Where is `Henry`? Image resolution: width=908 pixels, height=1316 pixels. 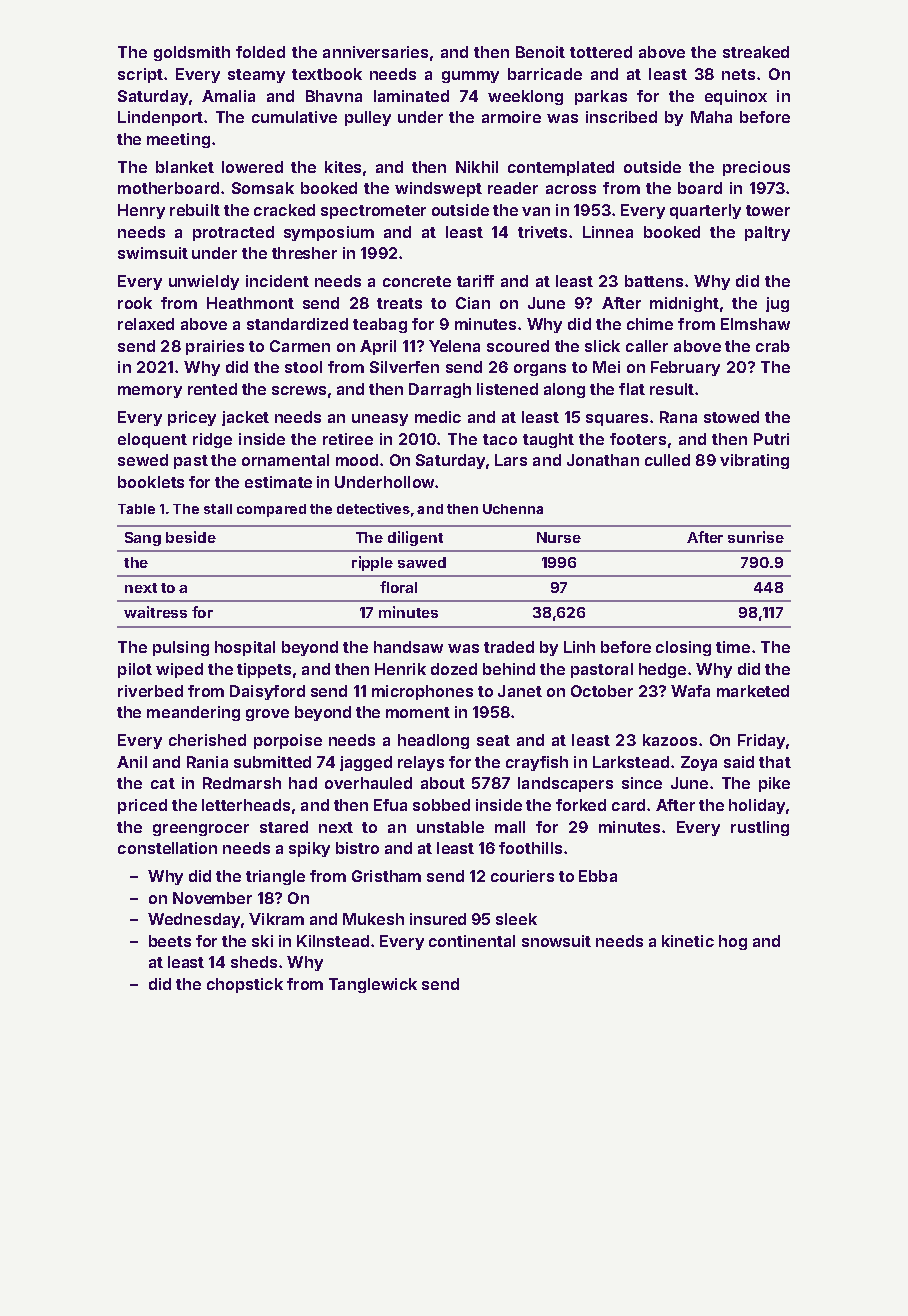 Henry is located at coordinates (141, 211).
